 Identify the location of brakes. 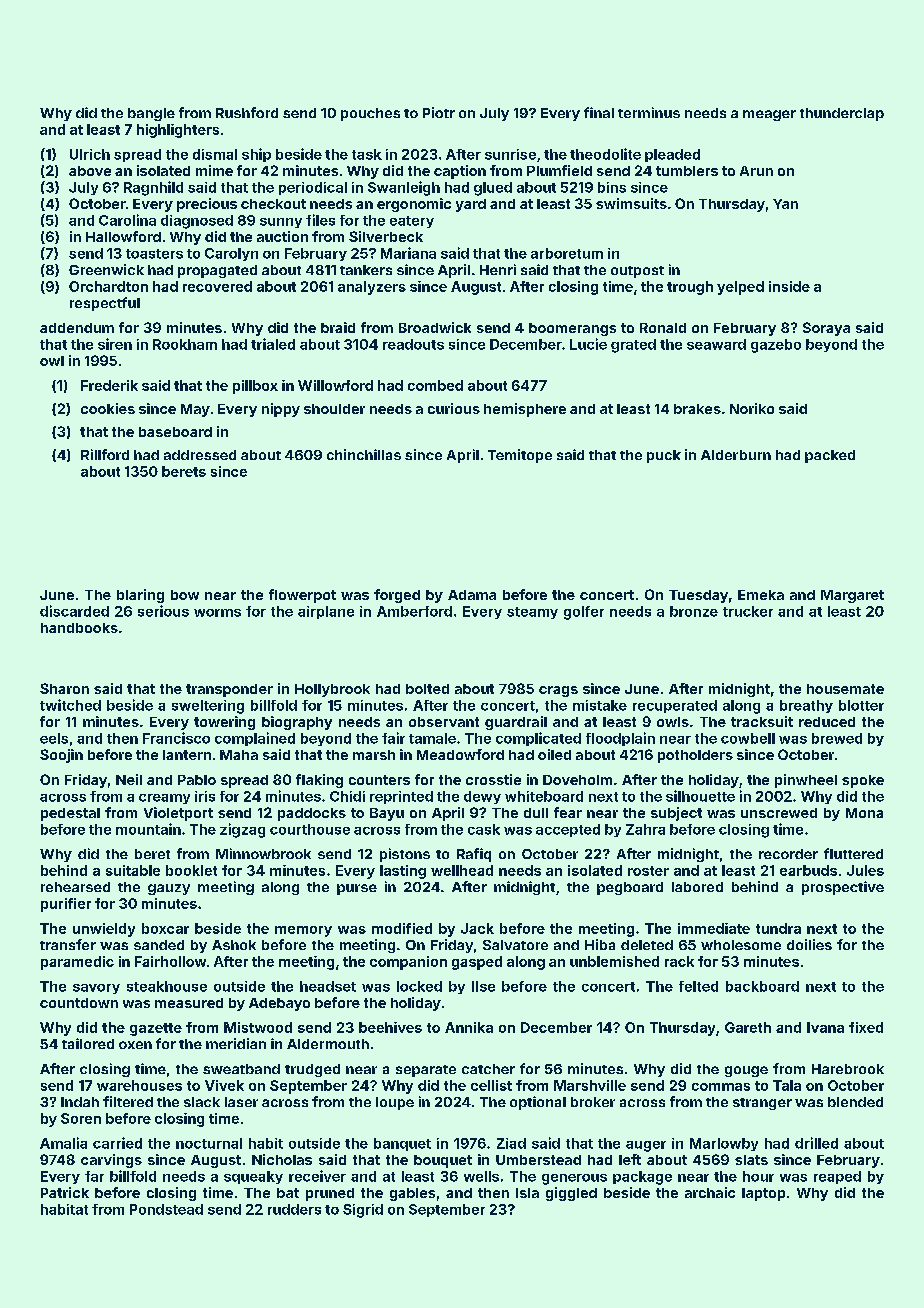
(697, 409).
